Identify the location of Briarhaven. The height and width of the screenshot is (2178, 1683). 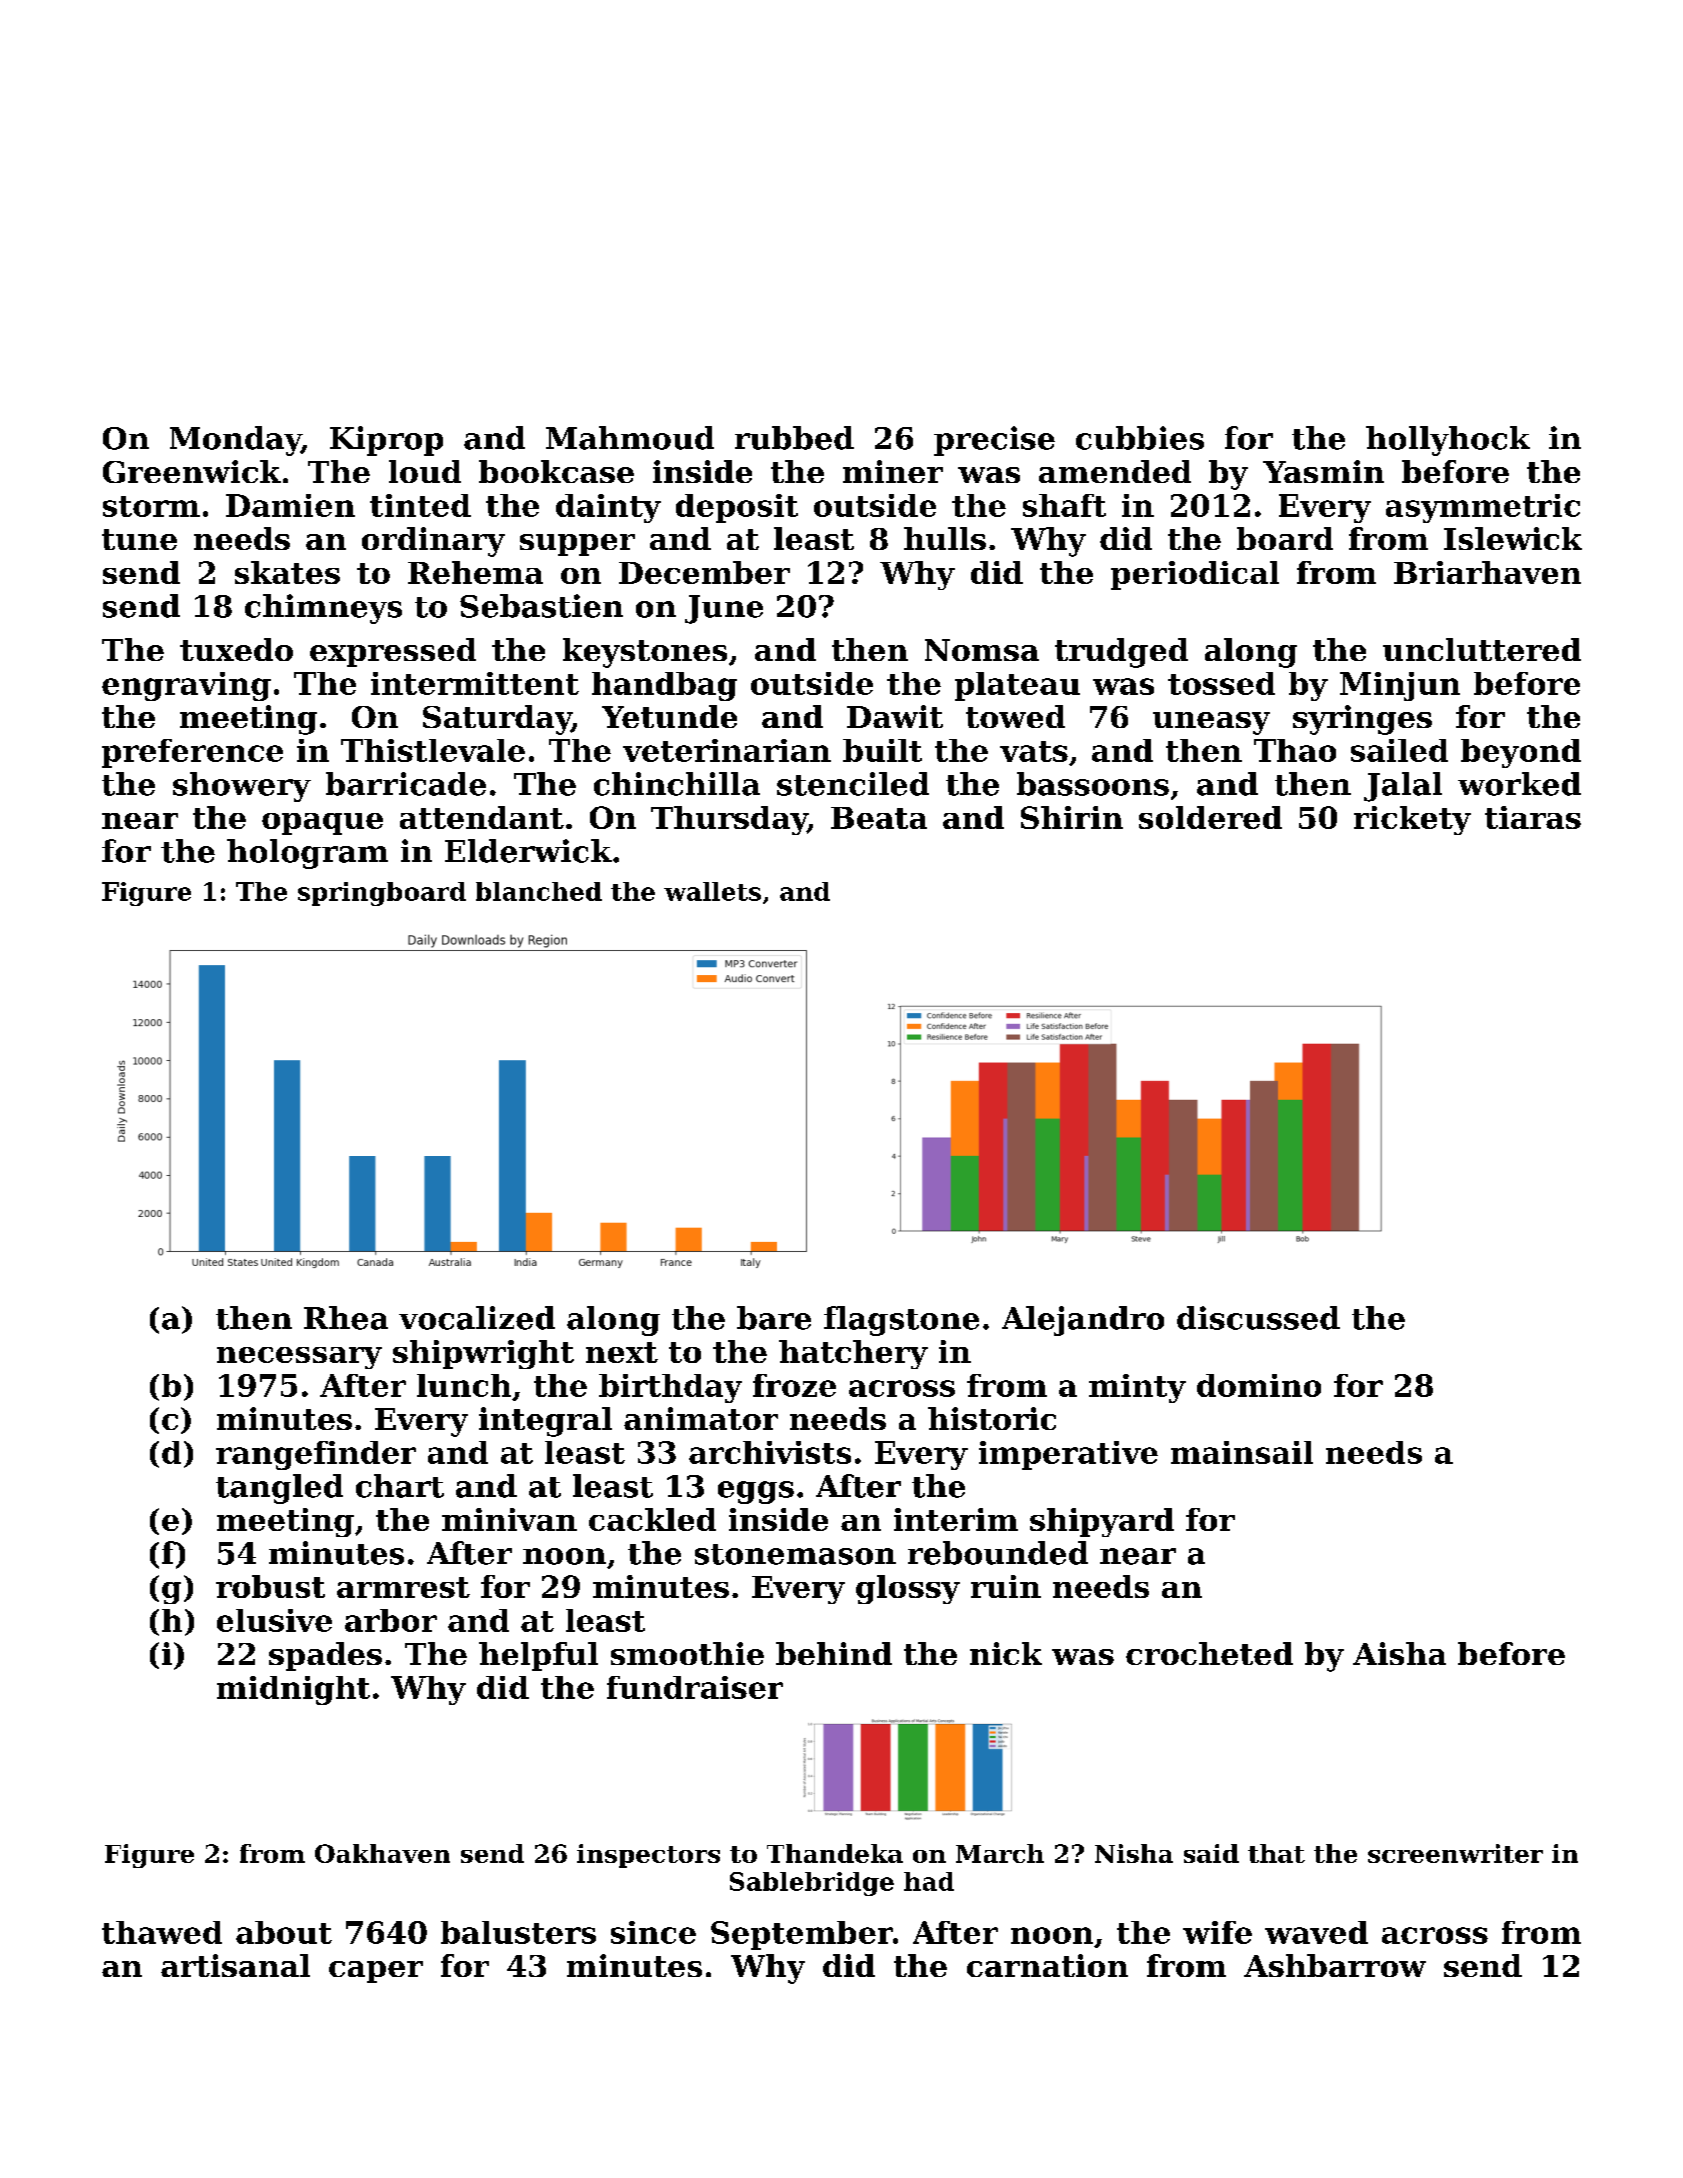
(1487, 572).
